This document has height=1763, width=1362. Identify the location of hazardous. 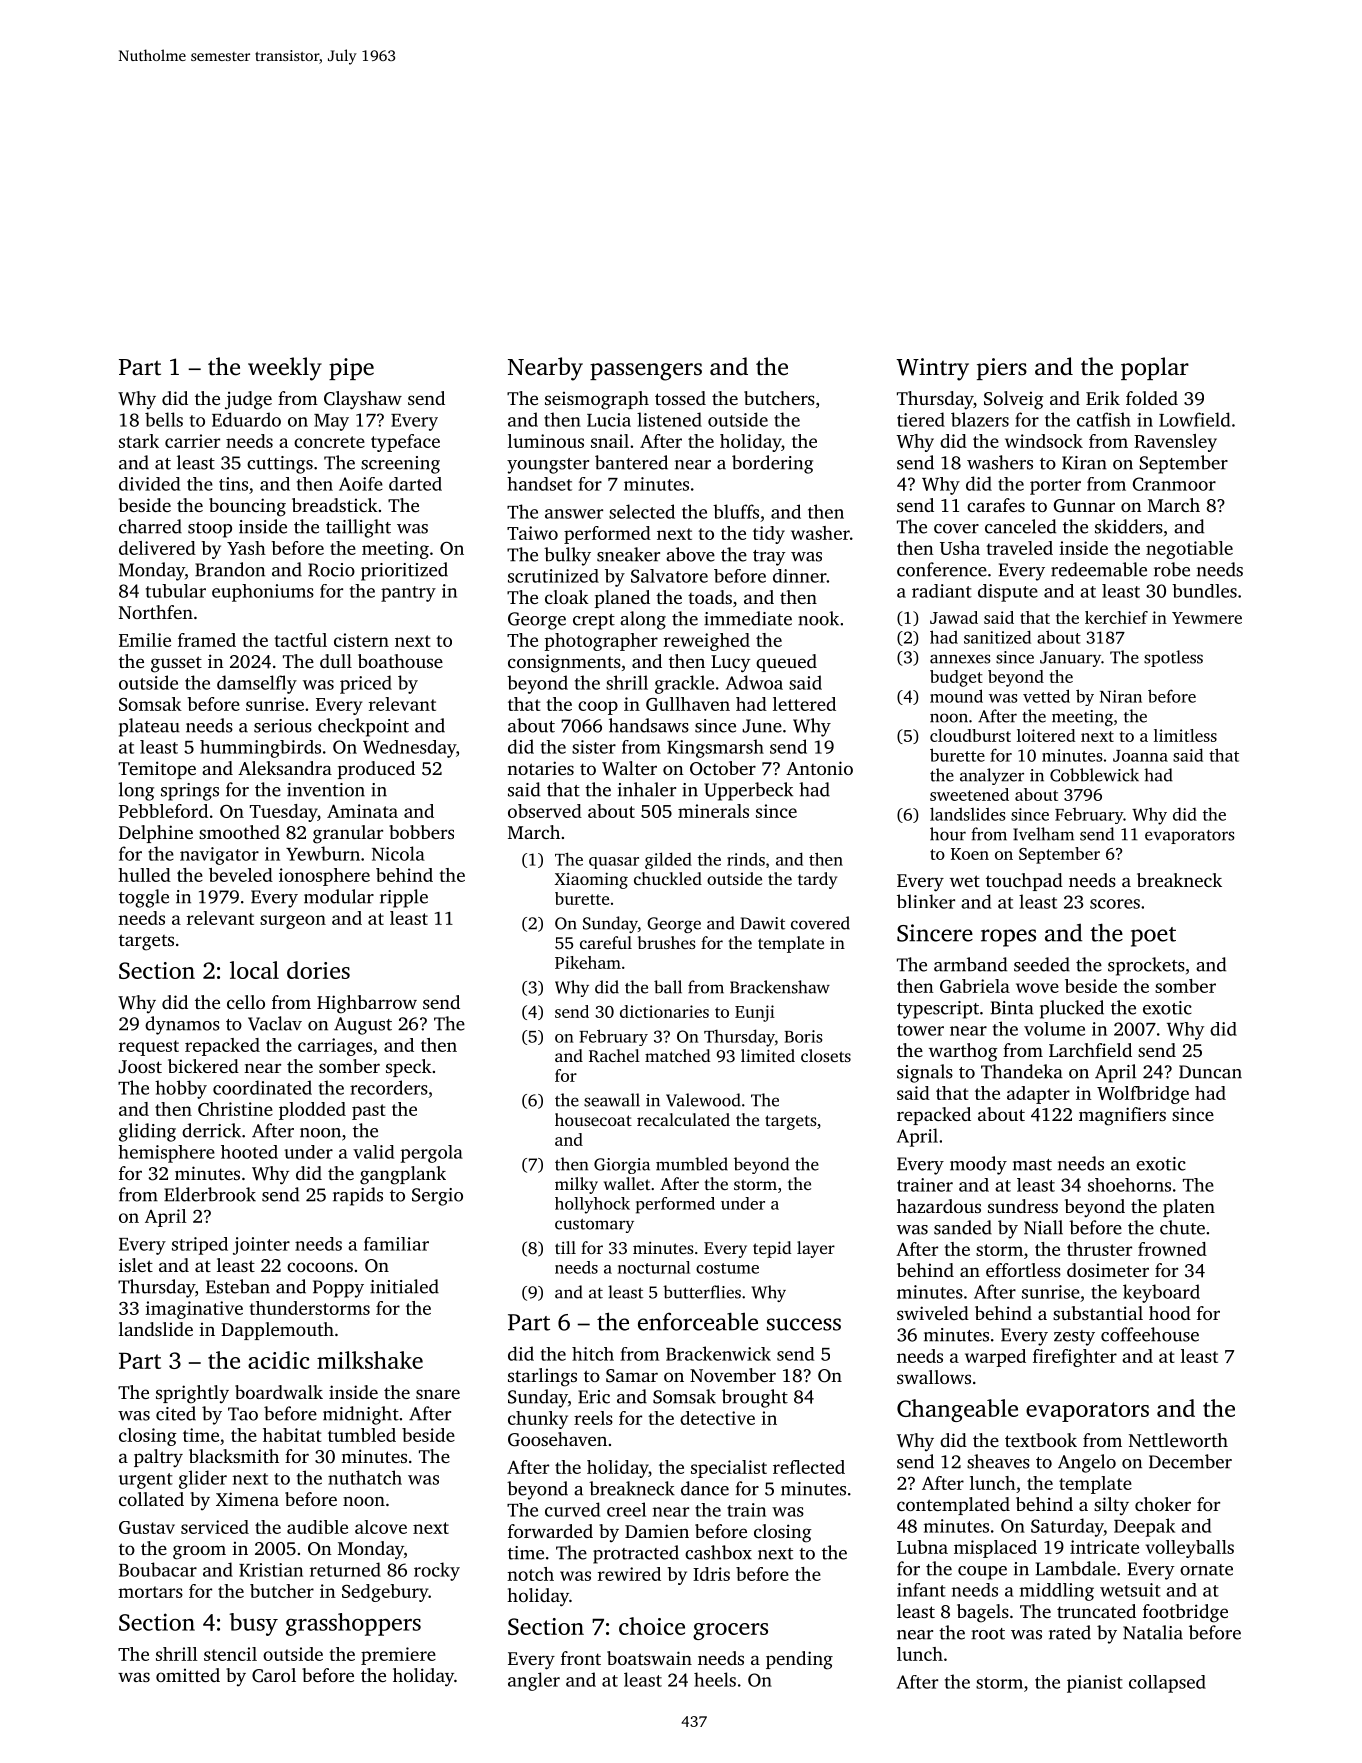
(939, 1206).
